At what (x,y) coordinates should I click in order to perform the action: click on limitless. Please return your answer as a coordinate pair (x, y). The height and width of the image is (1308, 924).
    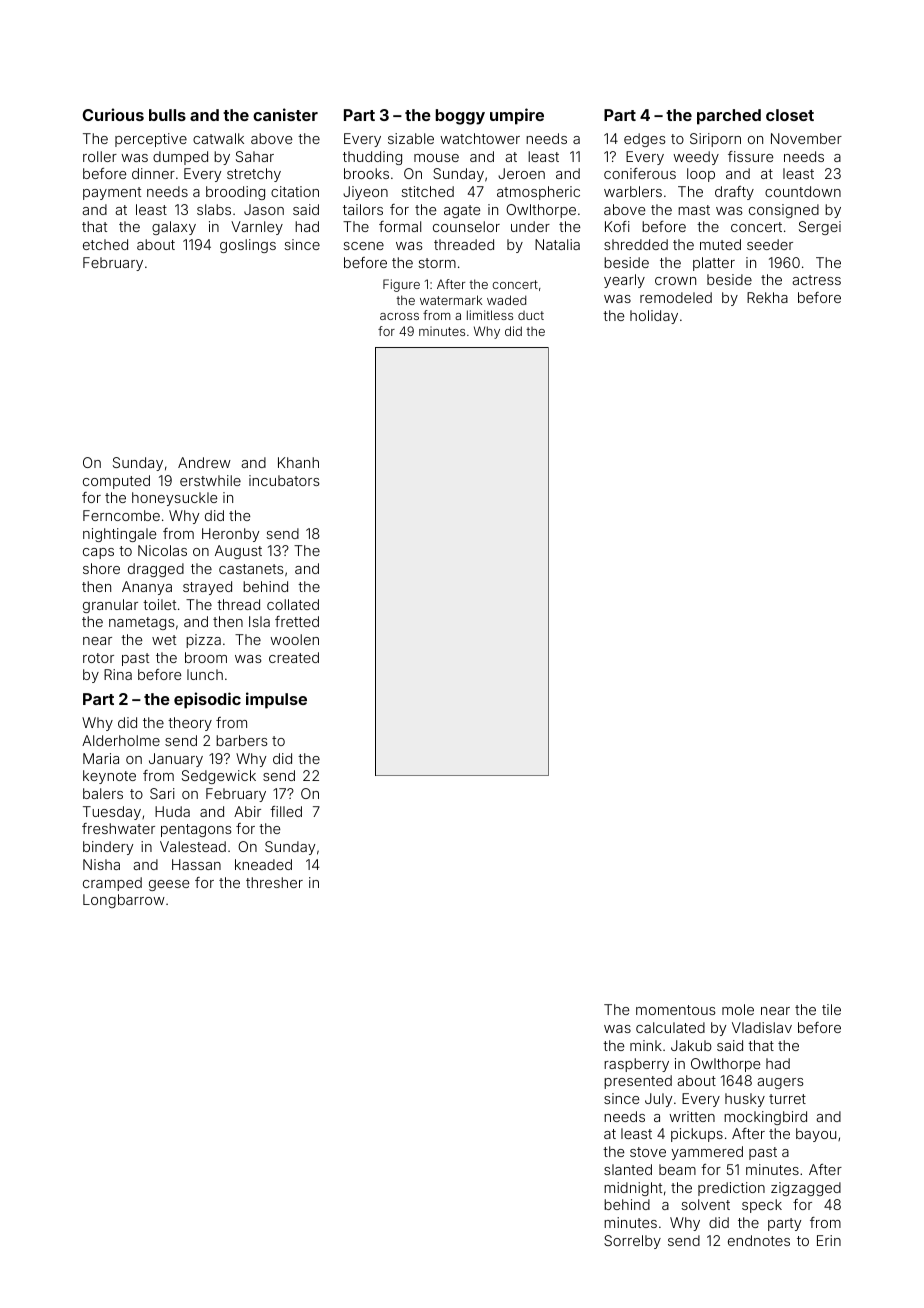
    Looking at the image, I should click on (490, 315).
